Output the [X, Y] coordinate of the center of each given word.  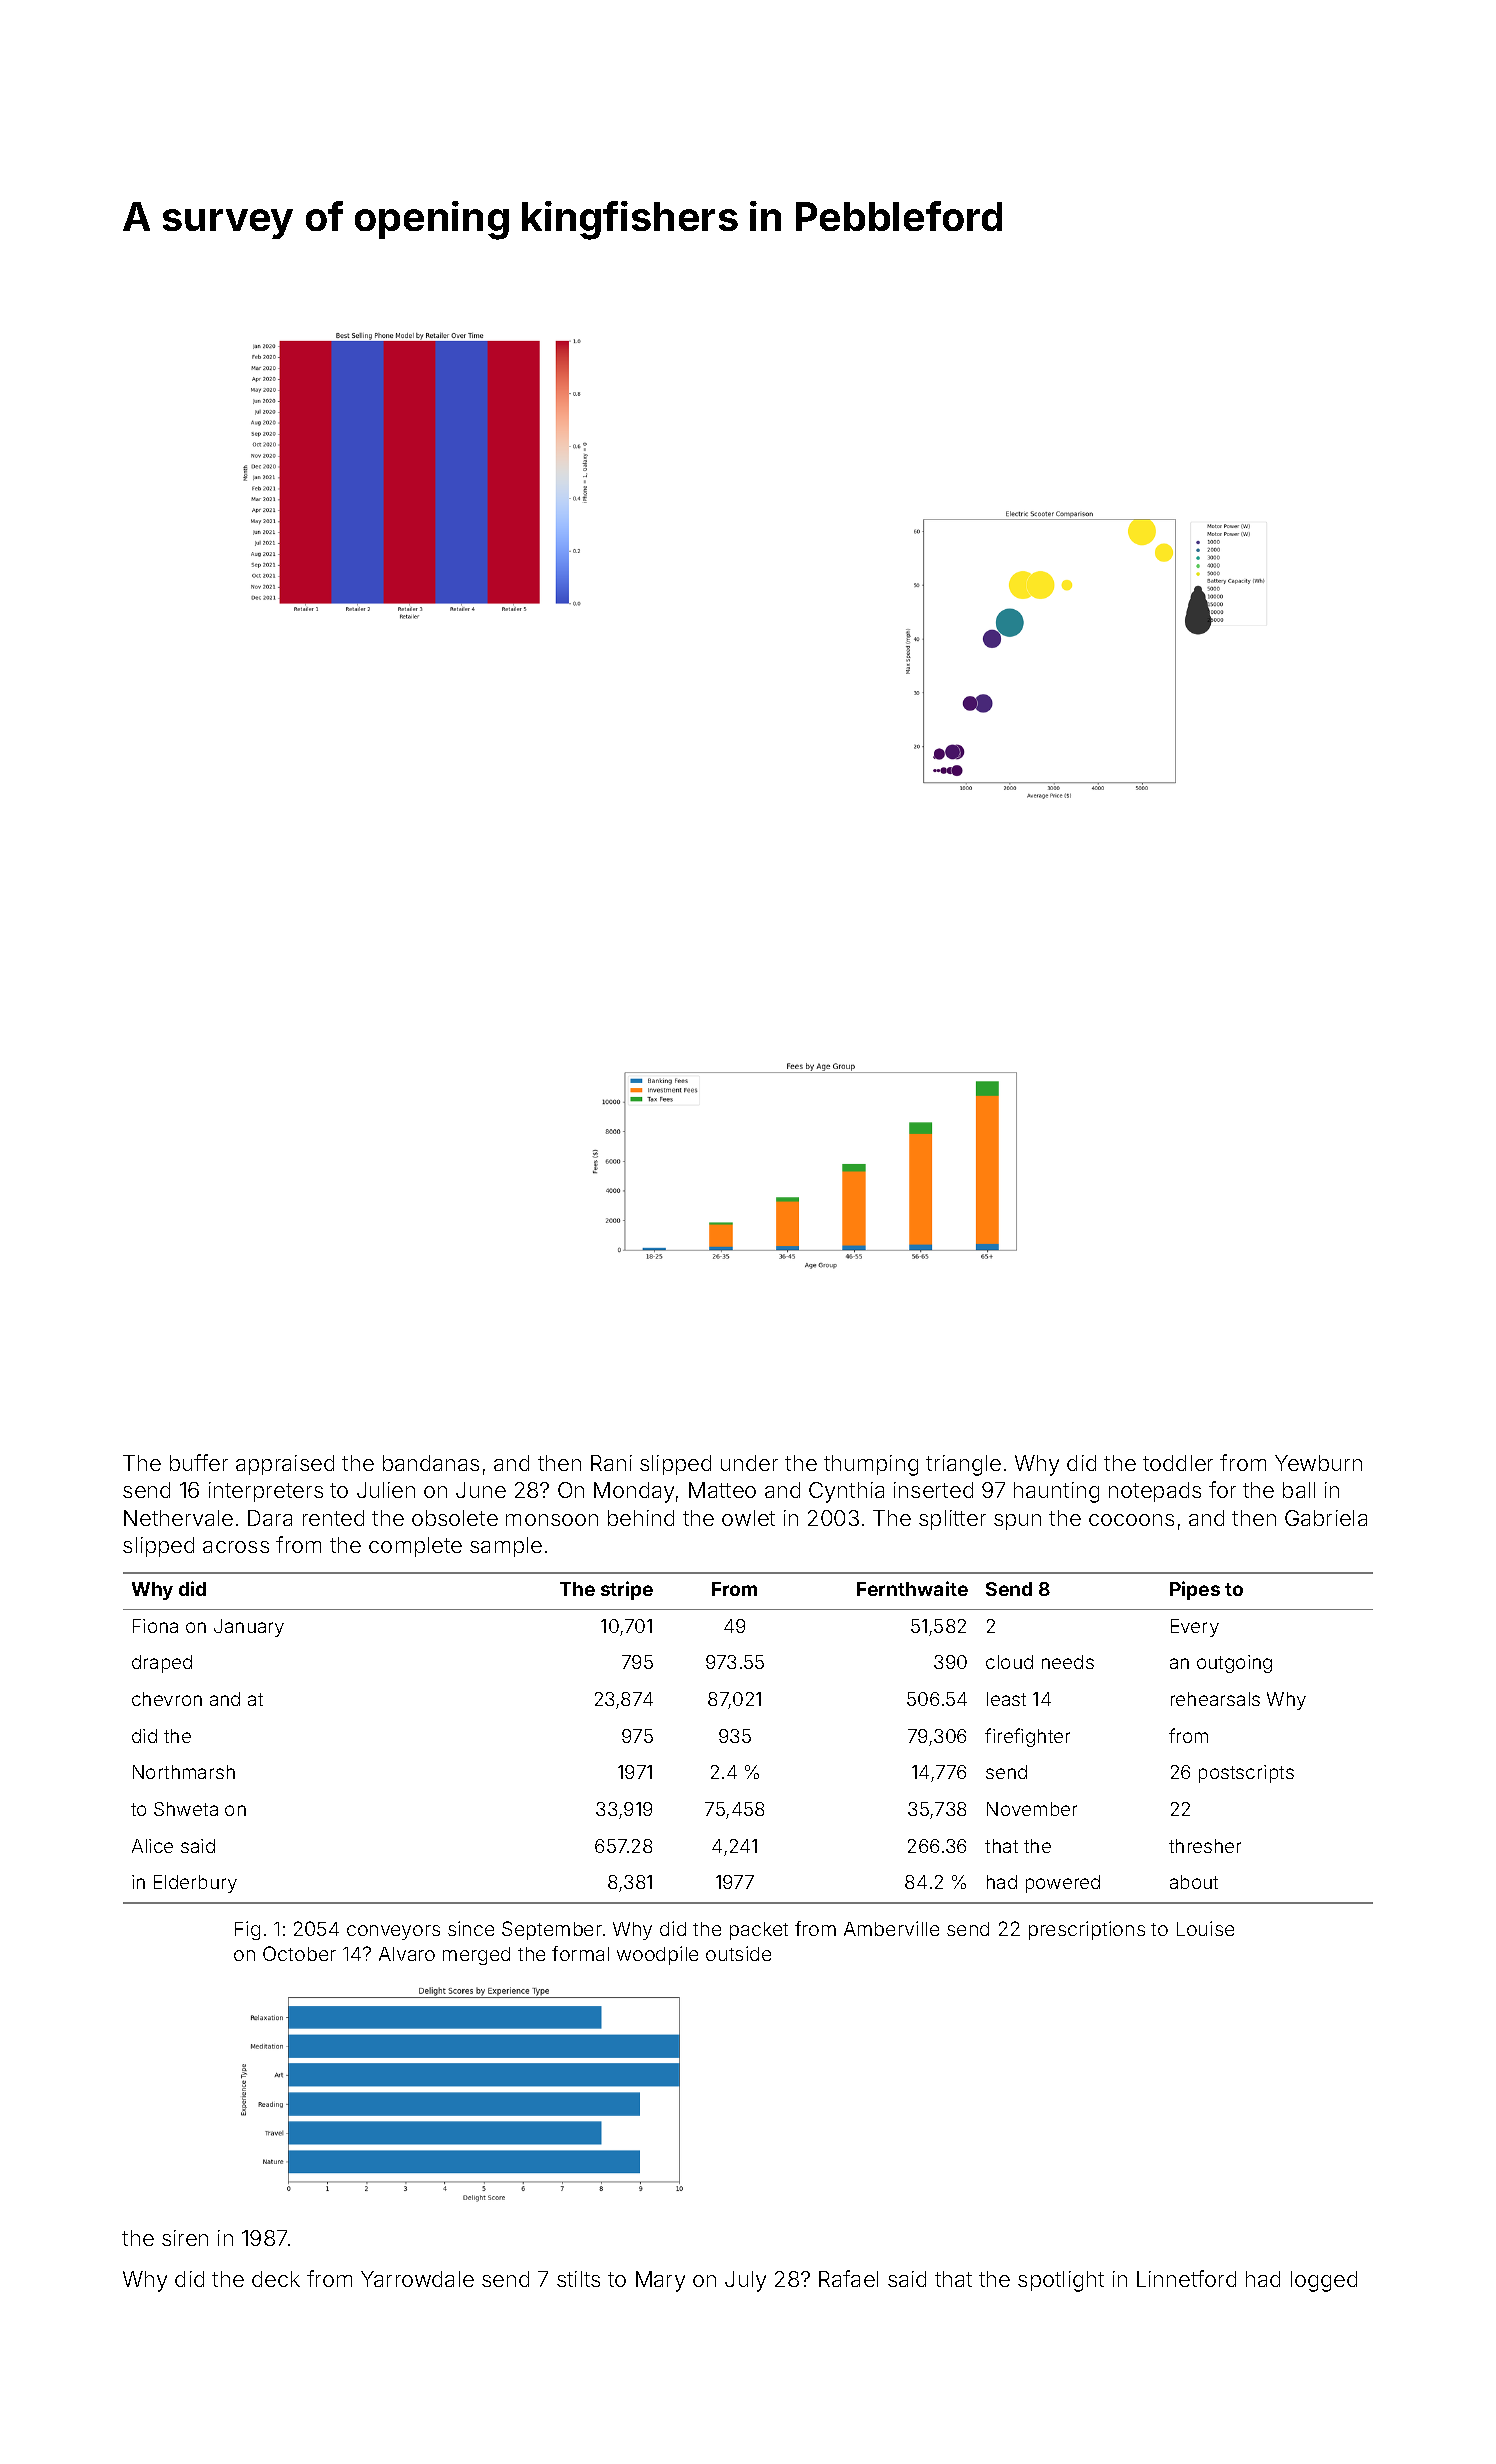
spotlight [1061, 2281]
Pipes [1195, 1590]
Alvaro [407, 1954]
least [1006, 1699]
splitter [952, 1520]
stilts [578, 2279]
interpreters [266, 1492]
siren [185, 2238]
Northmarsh [184, 1772]
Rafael [848, 2278]
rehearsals [1215, 1699]
